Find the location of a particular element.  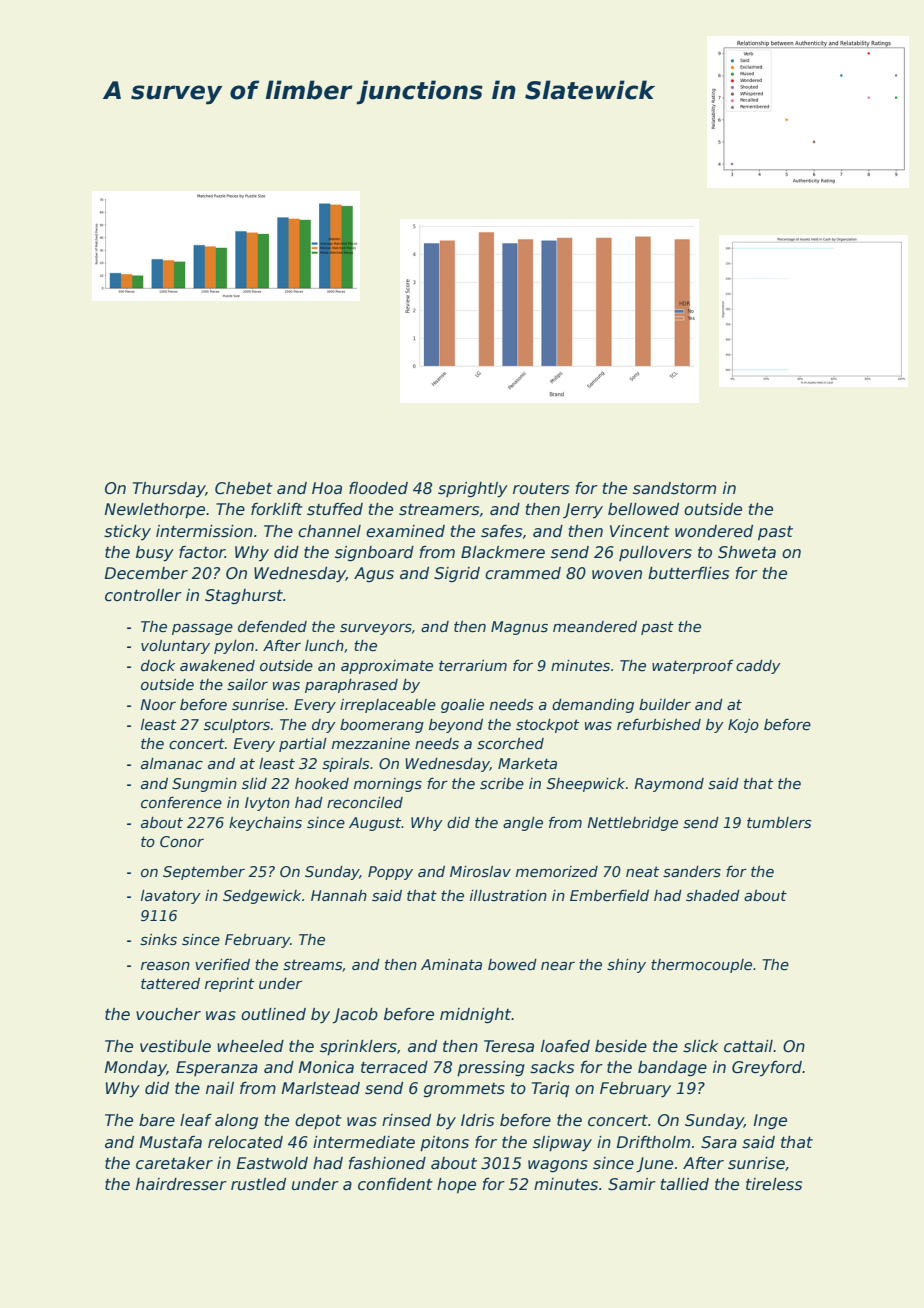

pitons is located at coordinates (444, 1143).
